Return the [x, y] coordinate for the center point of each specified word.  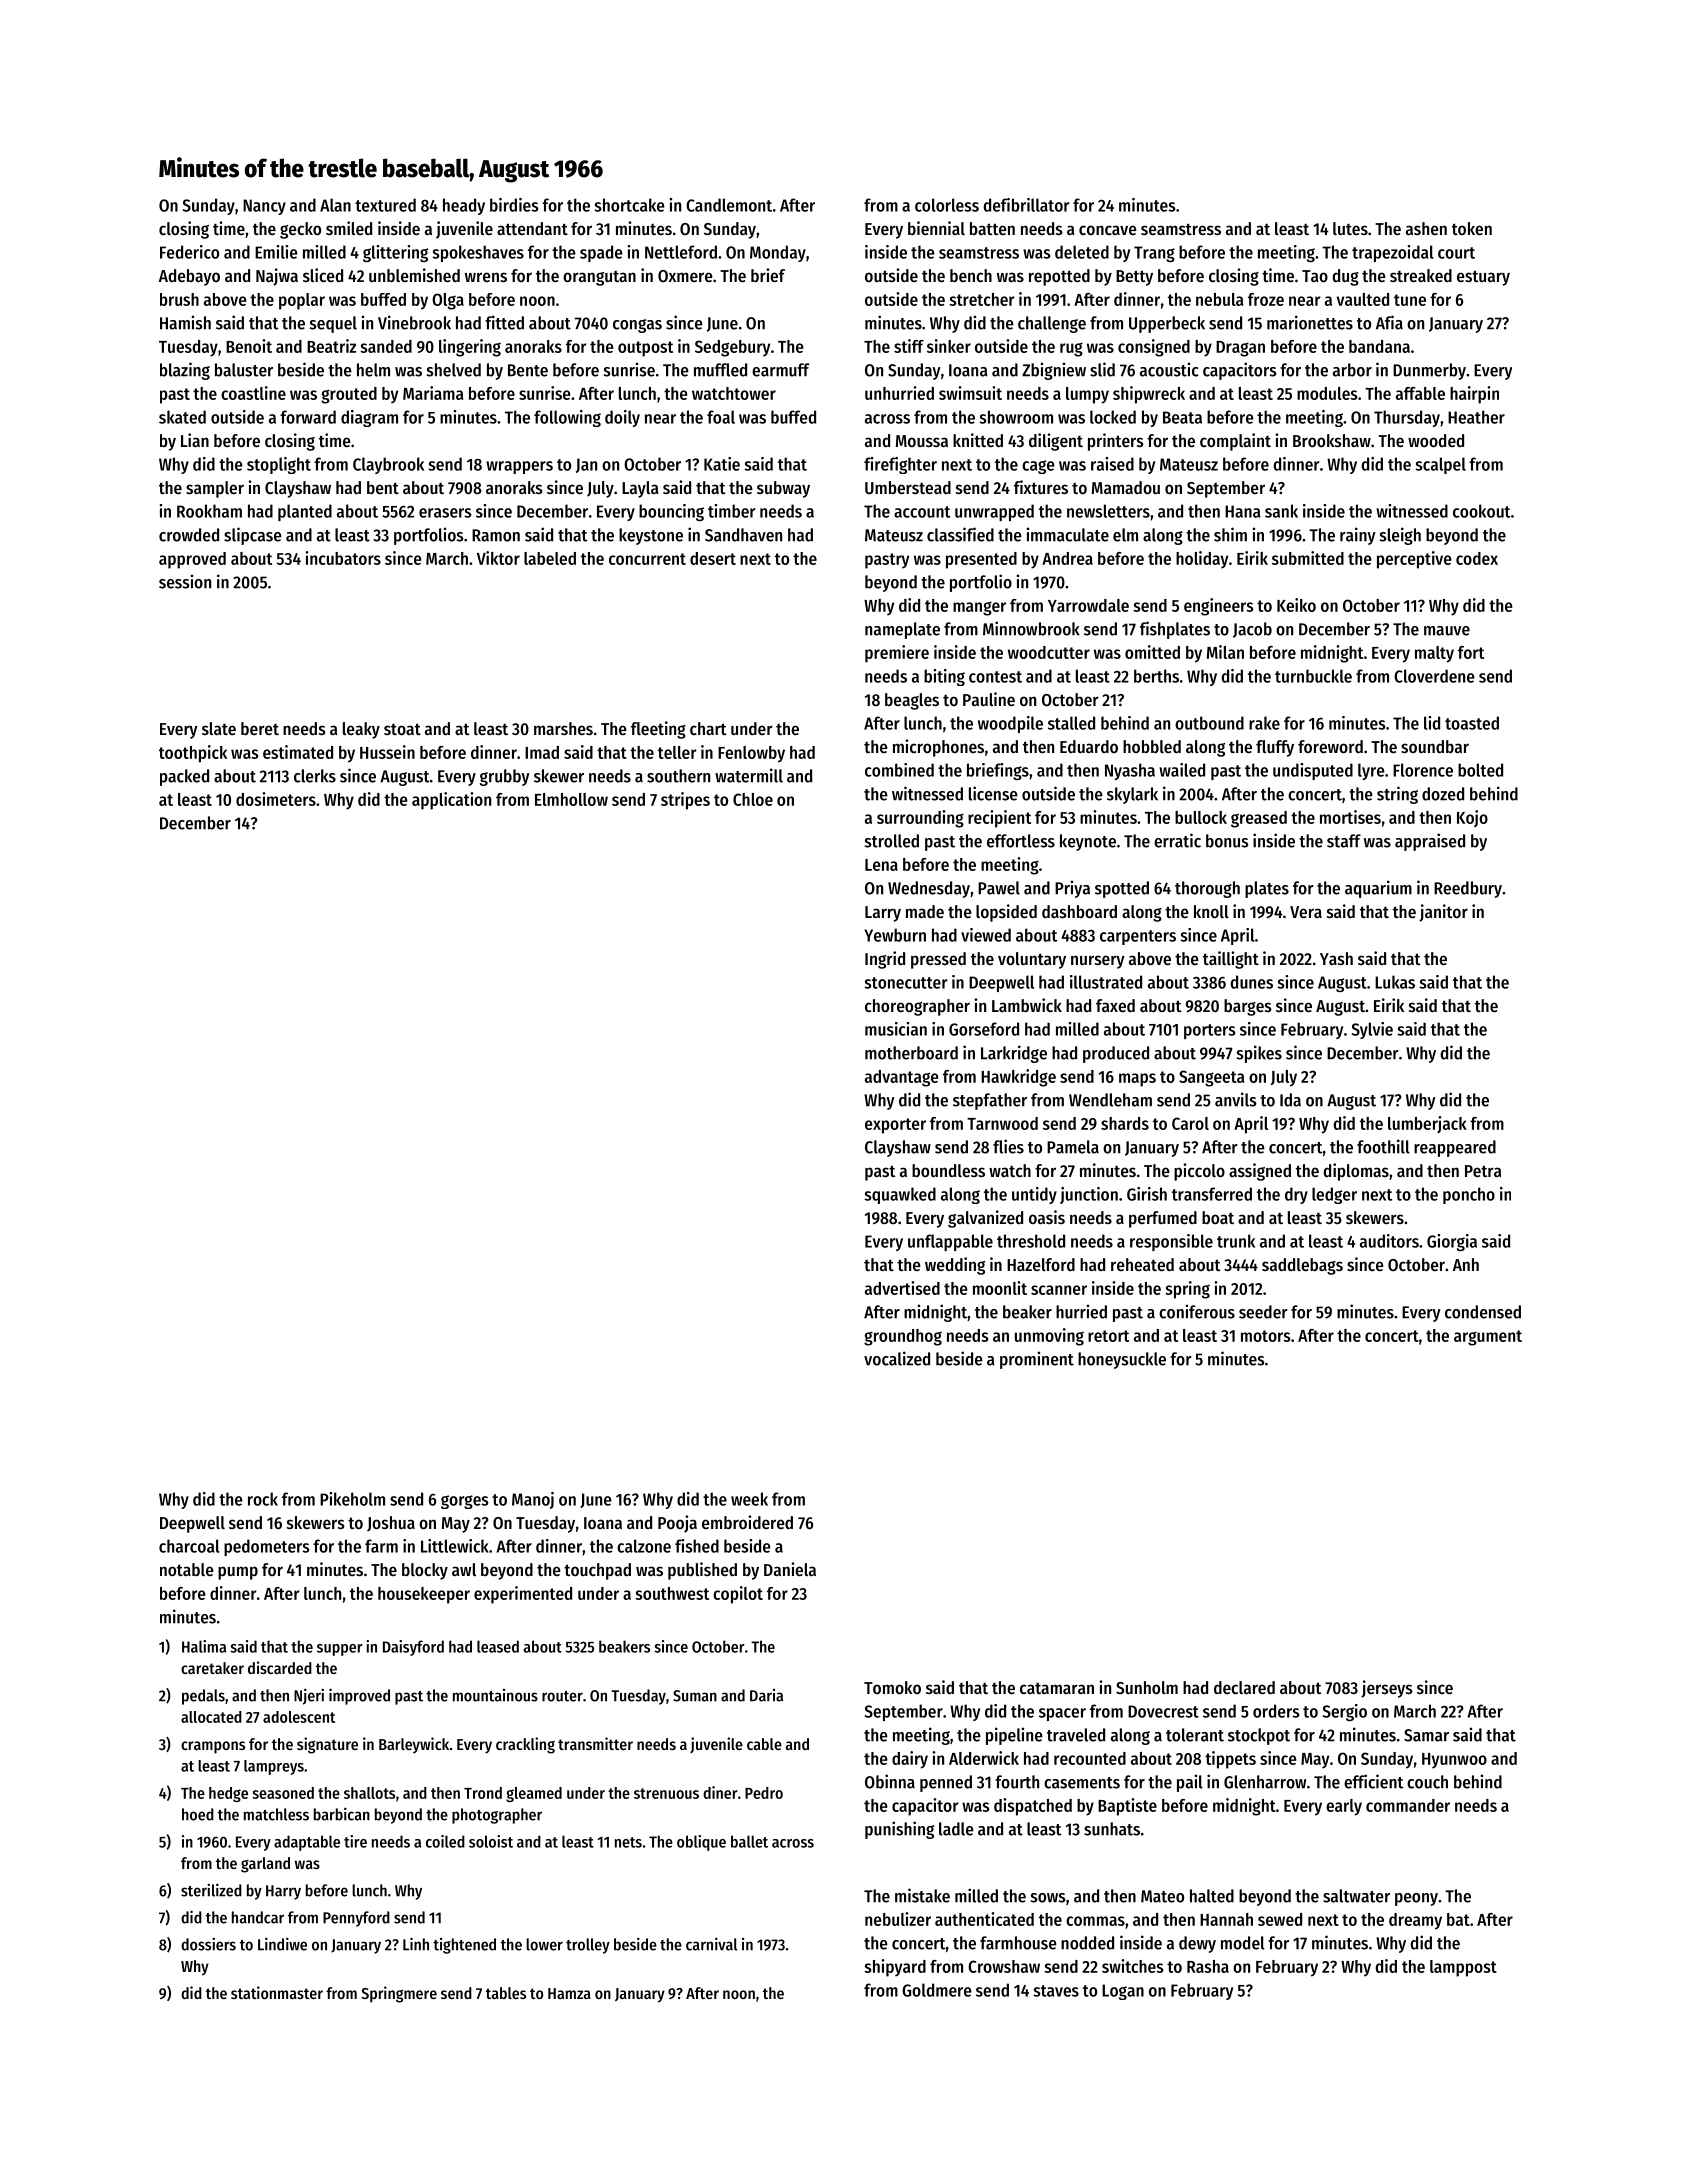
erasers [445, 513]
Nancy [264, 207]
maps [1137, 1080]
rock [263, 1499]
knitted [978, 440]
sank [1281, 511]
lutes [1350, 228]
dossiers [208, 1944]
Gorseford [984, 1029]
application [451, 801]
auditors [1389, 1241]
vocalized [897, 1358]
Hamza [569, 1993]
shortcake [629, 205]
